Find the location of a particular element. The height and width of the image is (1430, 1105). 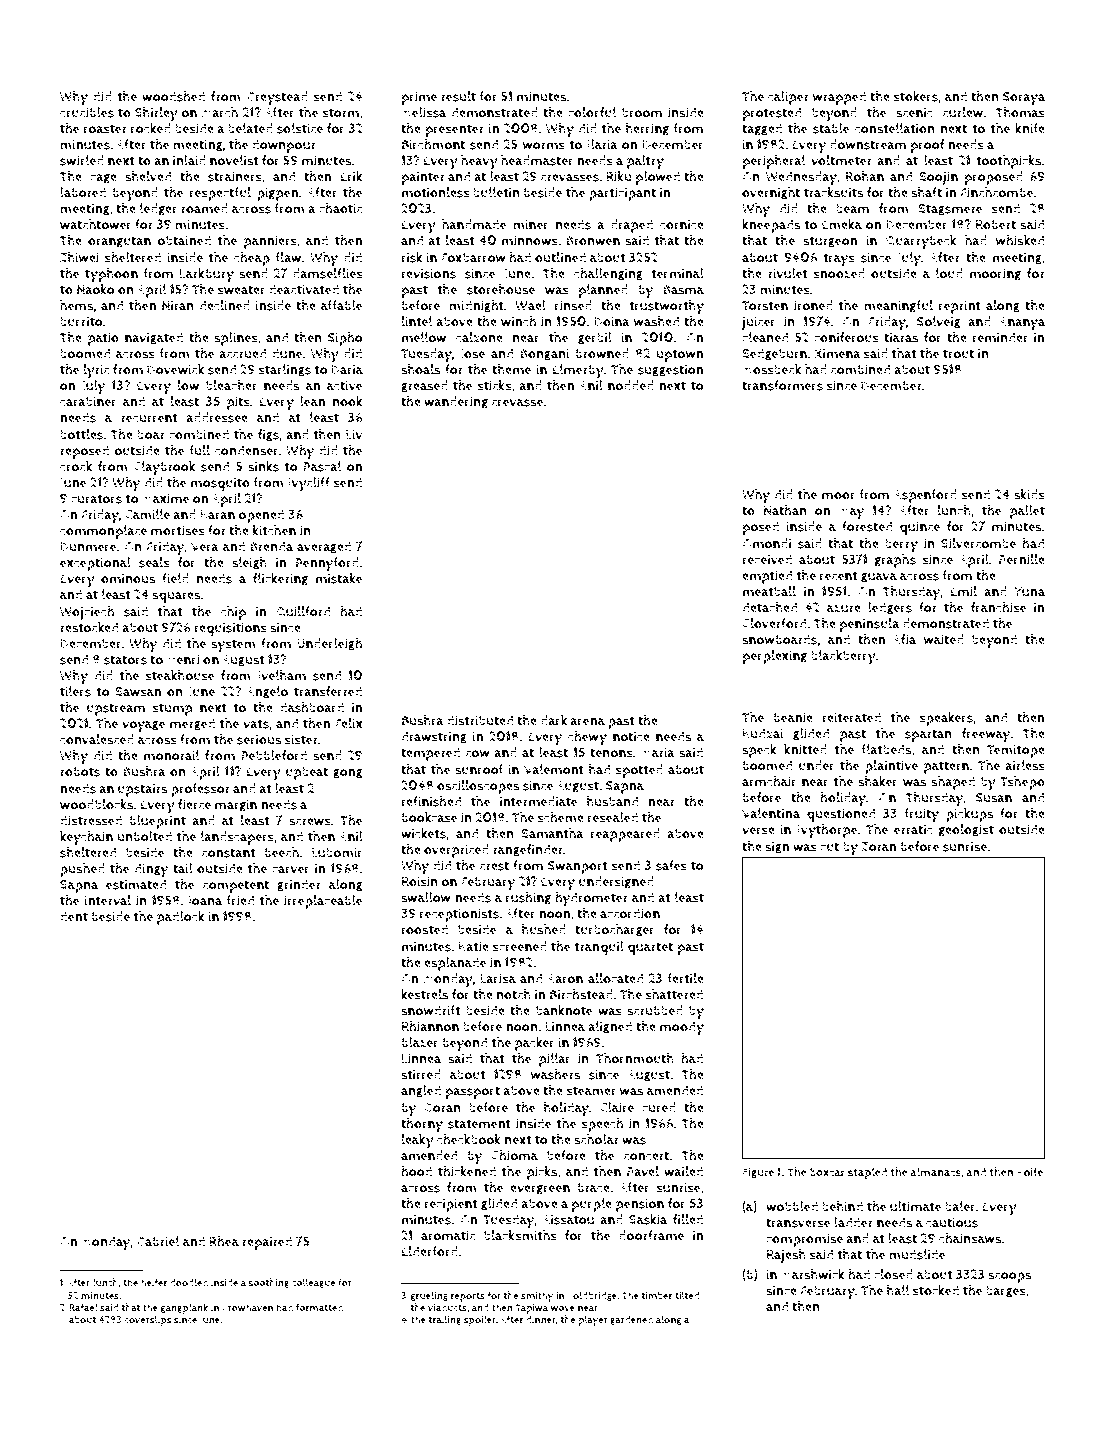

prime is located at coordinates (419, 98).
